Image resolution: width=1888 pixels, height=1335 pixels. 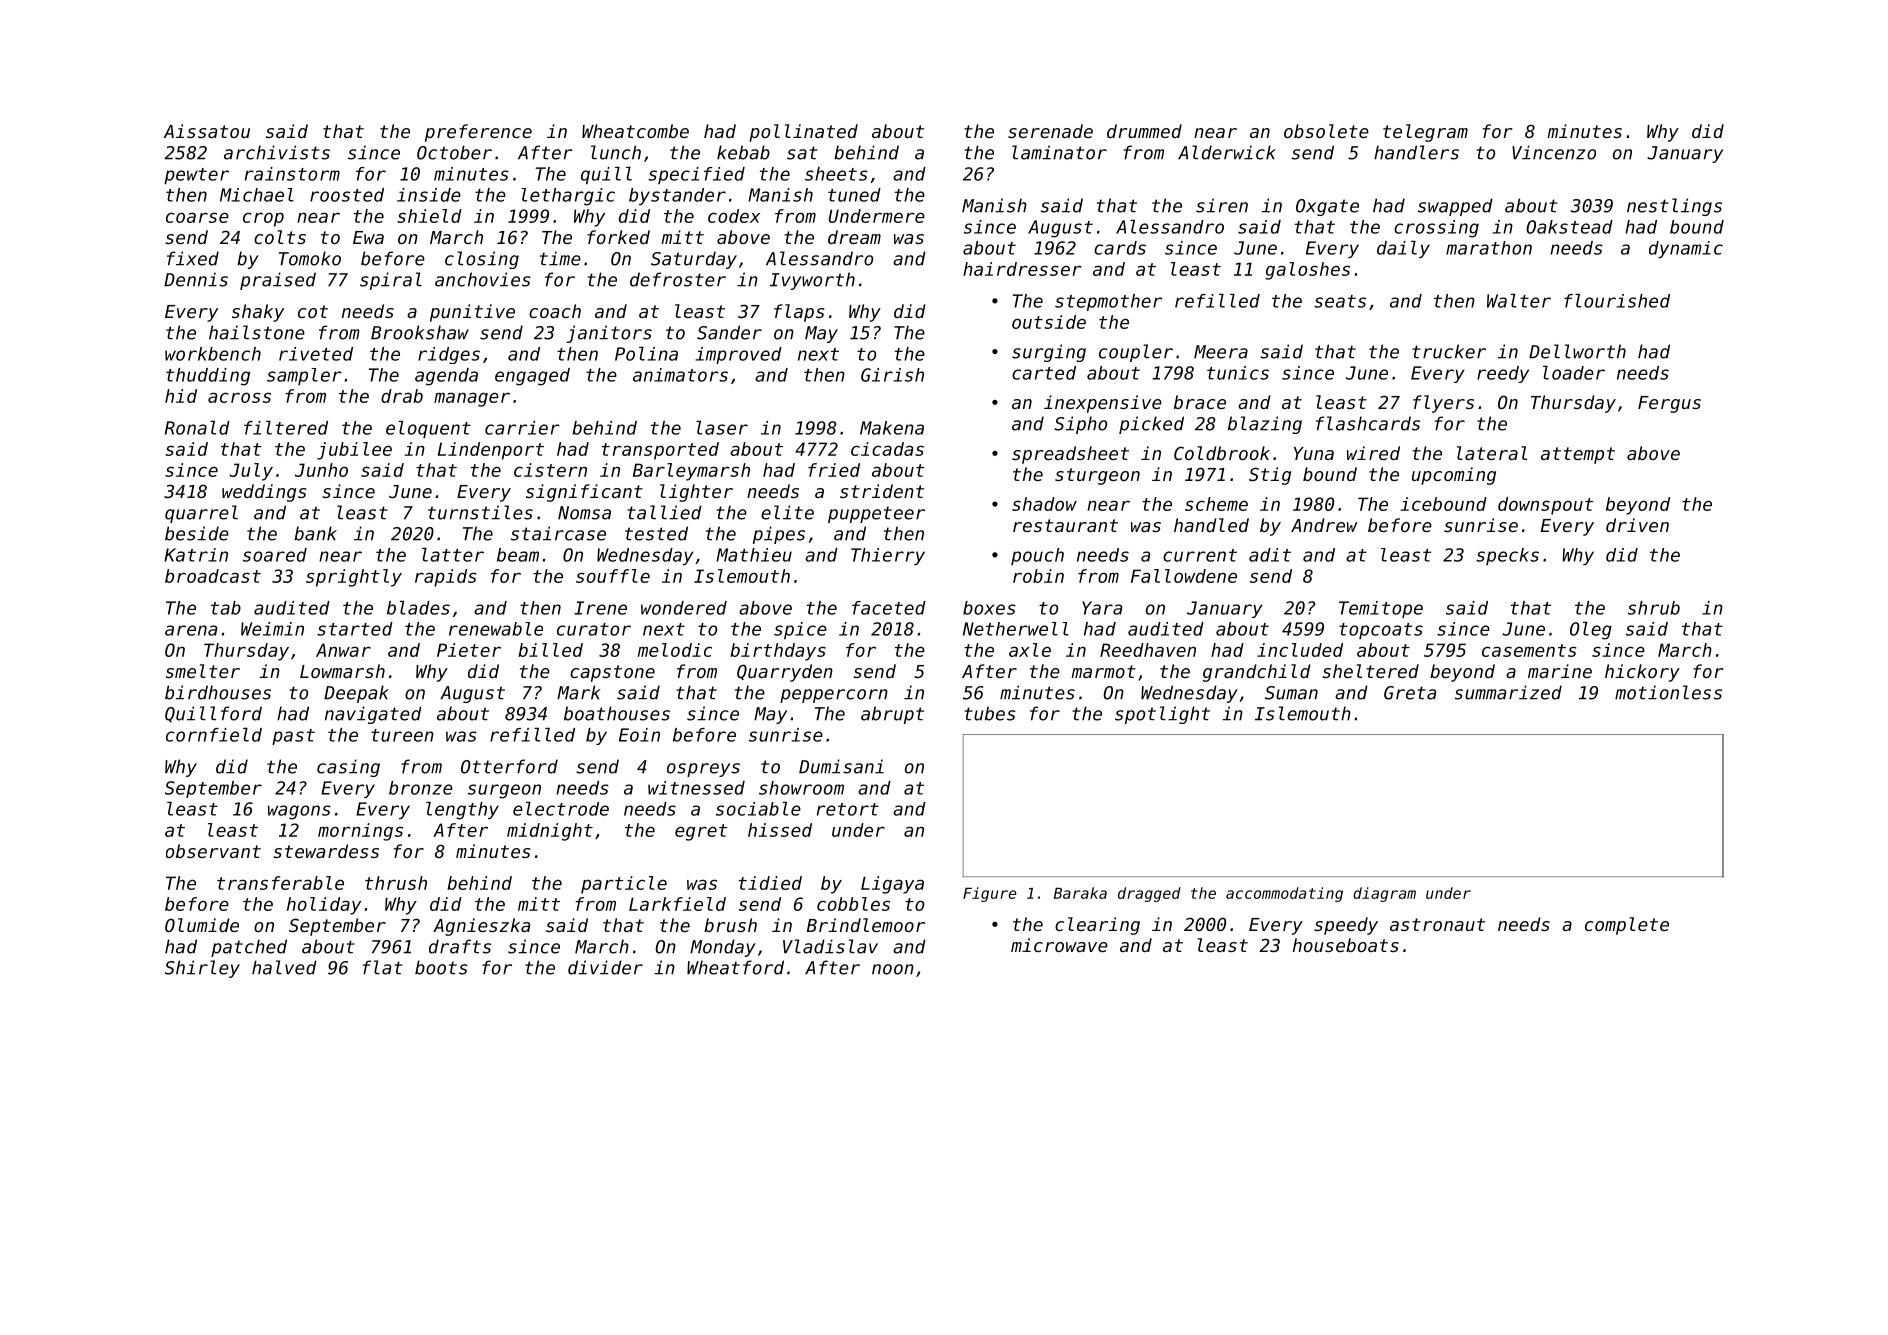 What do you see at coordinates (1425, 133) in the page?
I see `telegram` at bounding box center [1425, 133].
